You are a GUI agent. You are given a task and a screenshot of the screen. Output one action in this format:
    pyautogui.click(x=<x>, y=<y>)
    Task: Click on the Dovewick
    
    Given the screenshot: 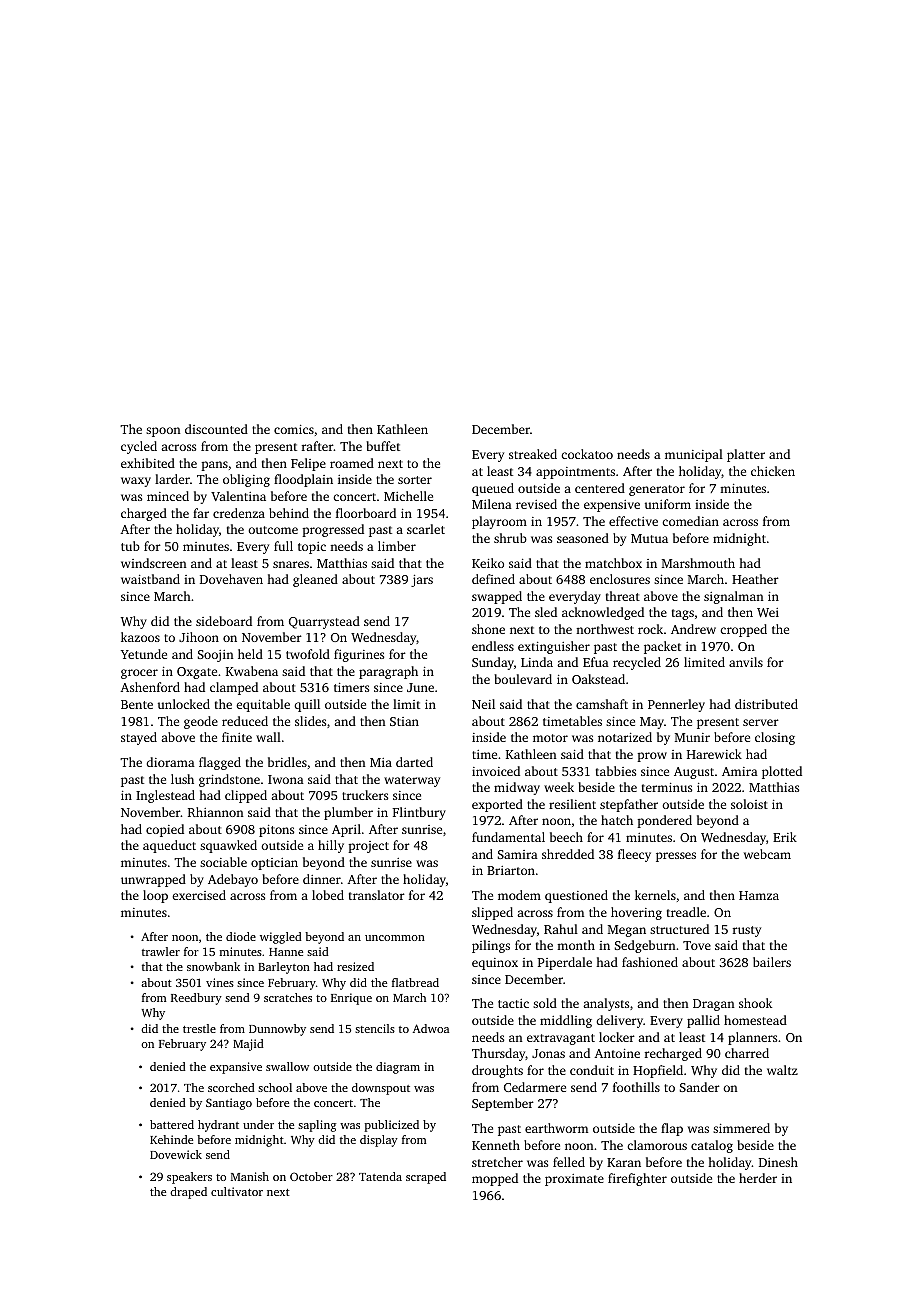 What is the action you would take?
    pyautogui.click(x=176, y=1154)
